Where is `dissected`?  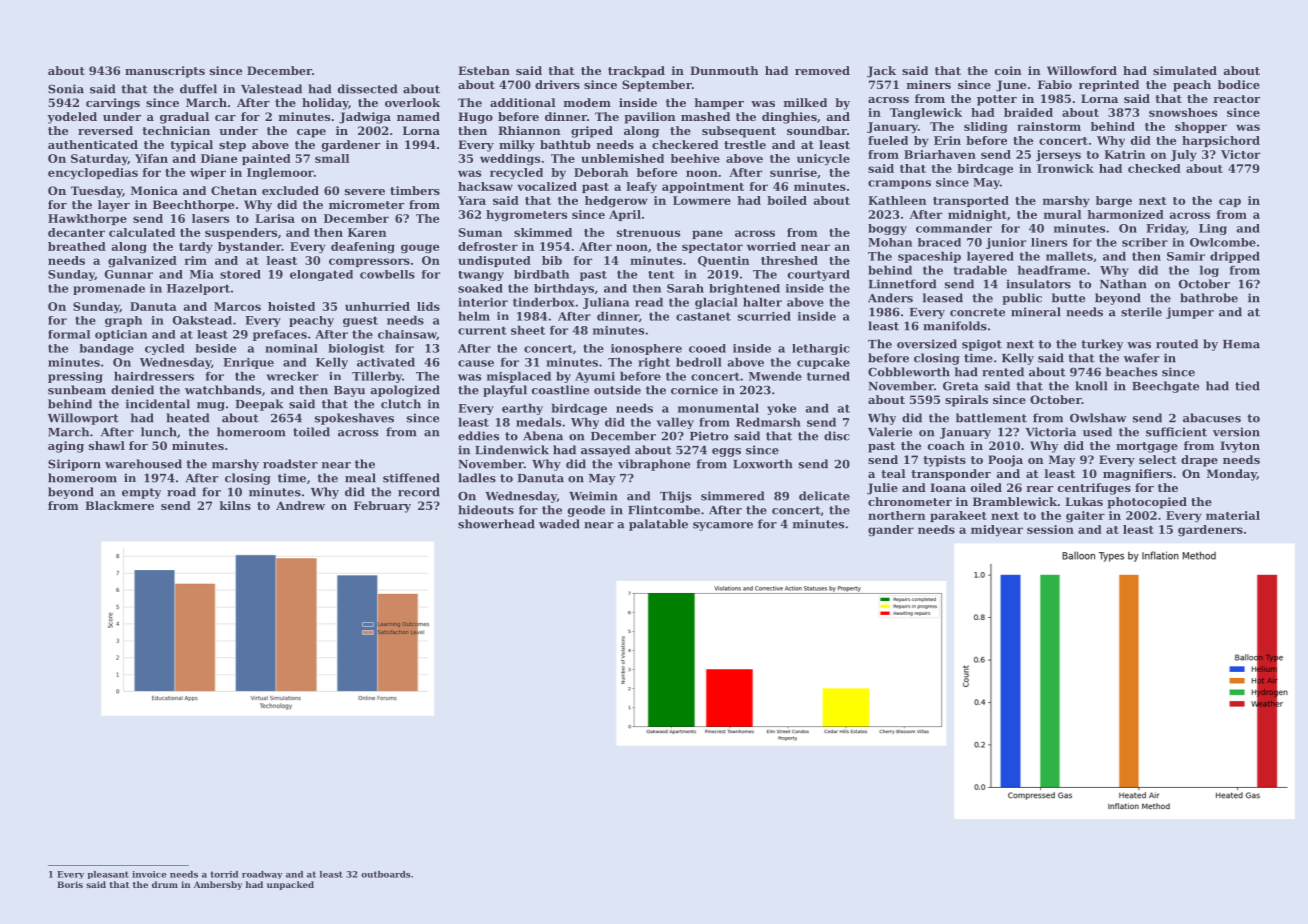 dissected is located at coordinates (367, 89).
